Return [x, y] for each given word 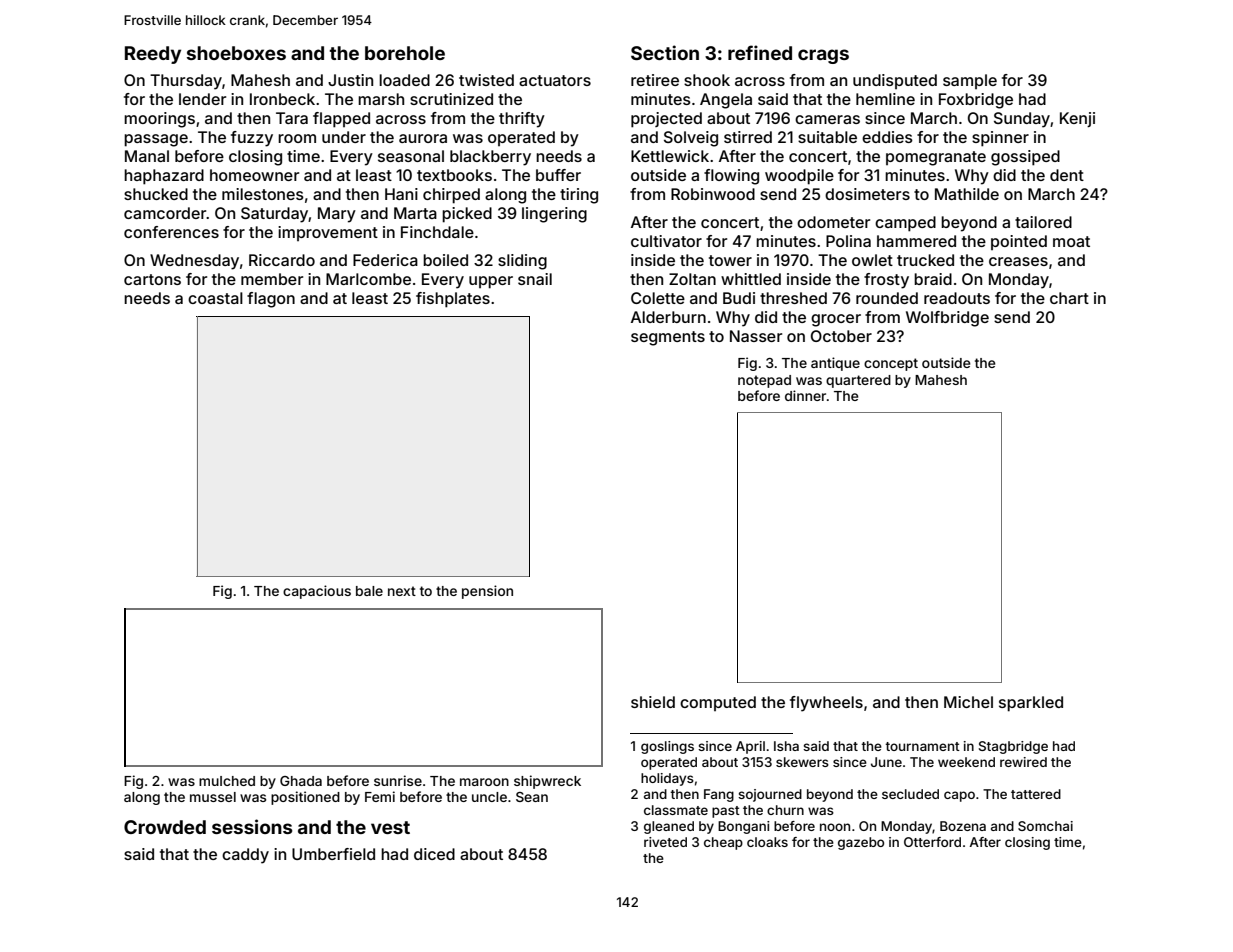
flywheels [826, 704]
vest [390, 827]
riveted [665, 842]
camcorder [165, 213]
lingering [554, 215]
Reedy [153, 55]
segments [668, 338]
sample [970, 81]
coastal [215, 298]
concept [891, 364]
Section [665, 52]
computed [718, 703]
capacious [317, 592]
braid [933, 279]
